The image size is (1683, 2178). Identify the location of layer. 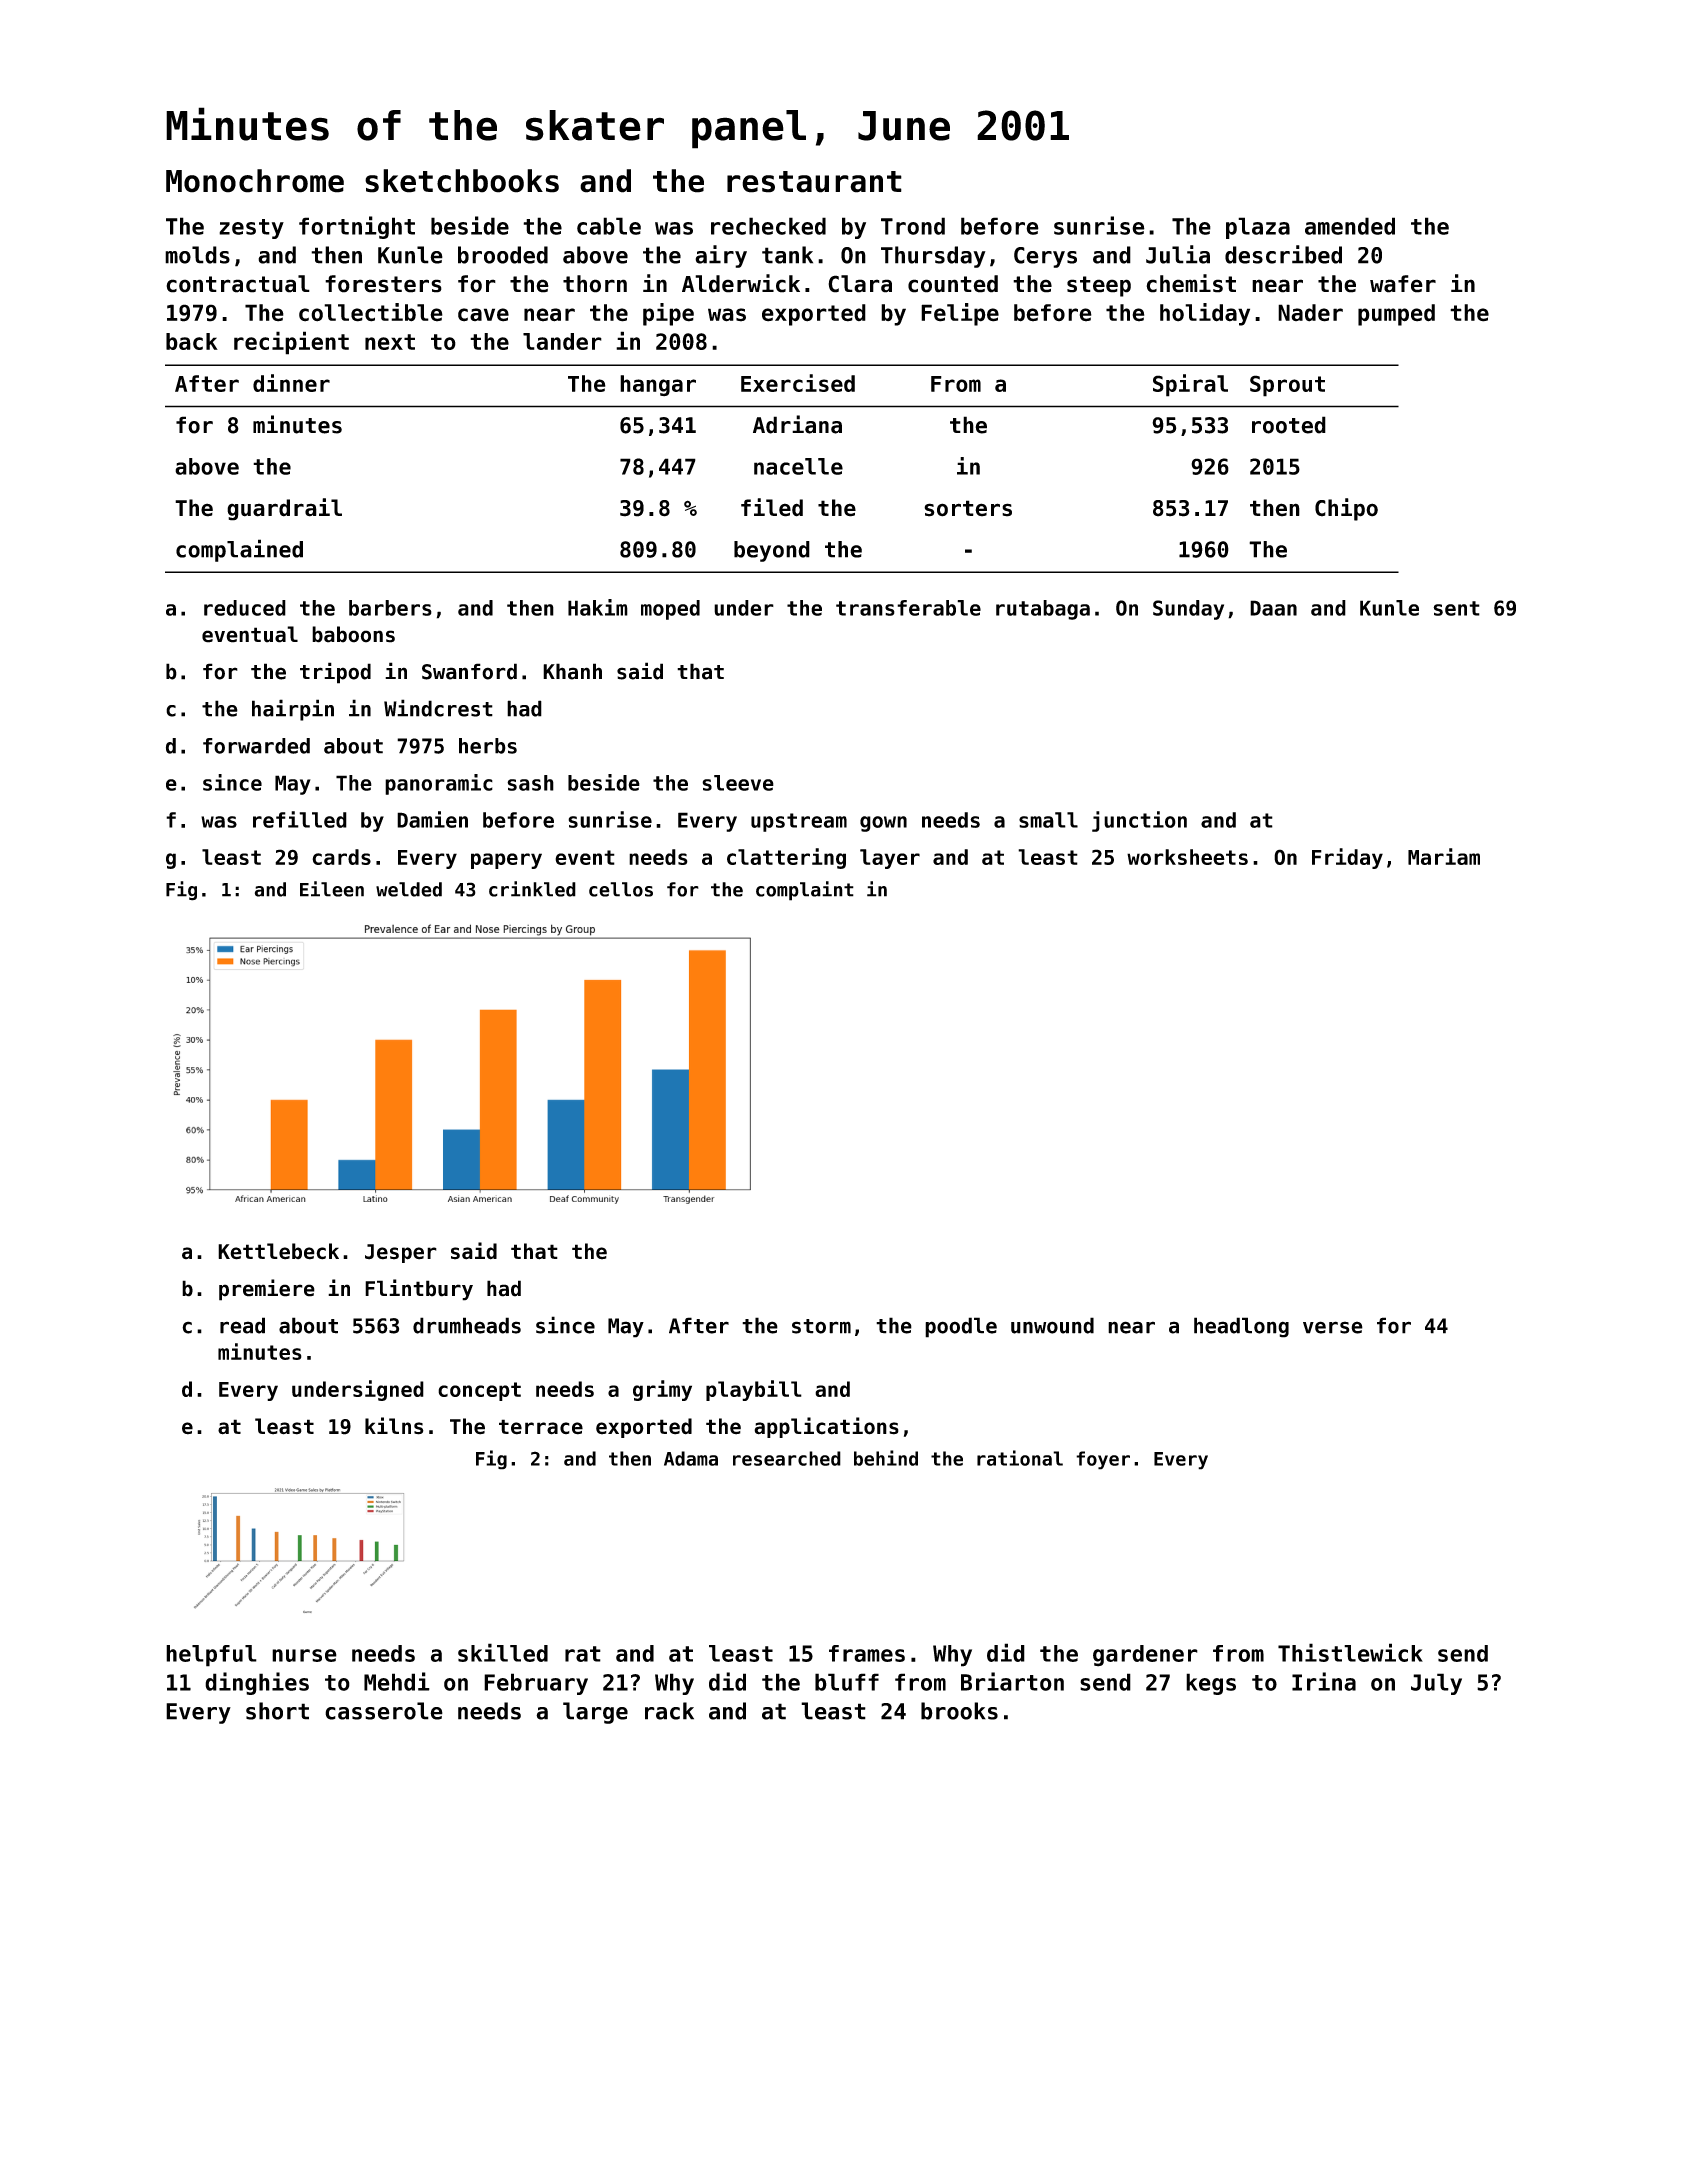
(890, 859).
